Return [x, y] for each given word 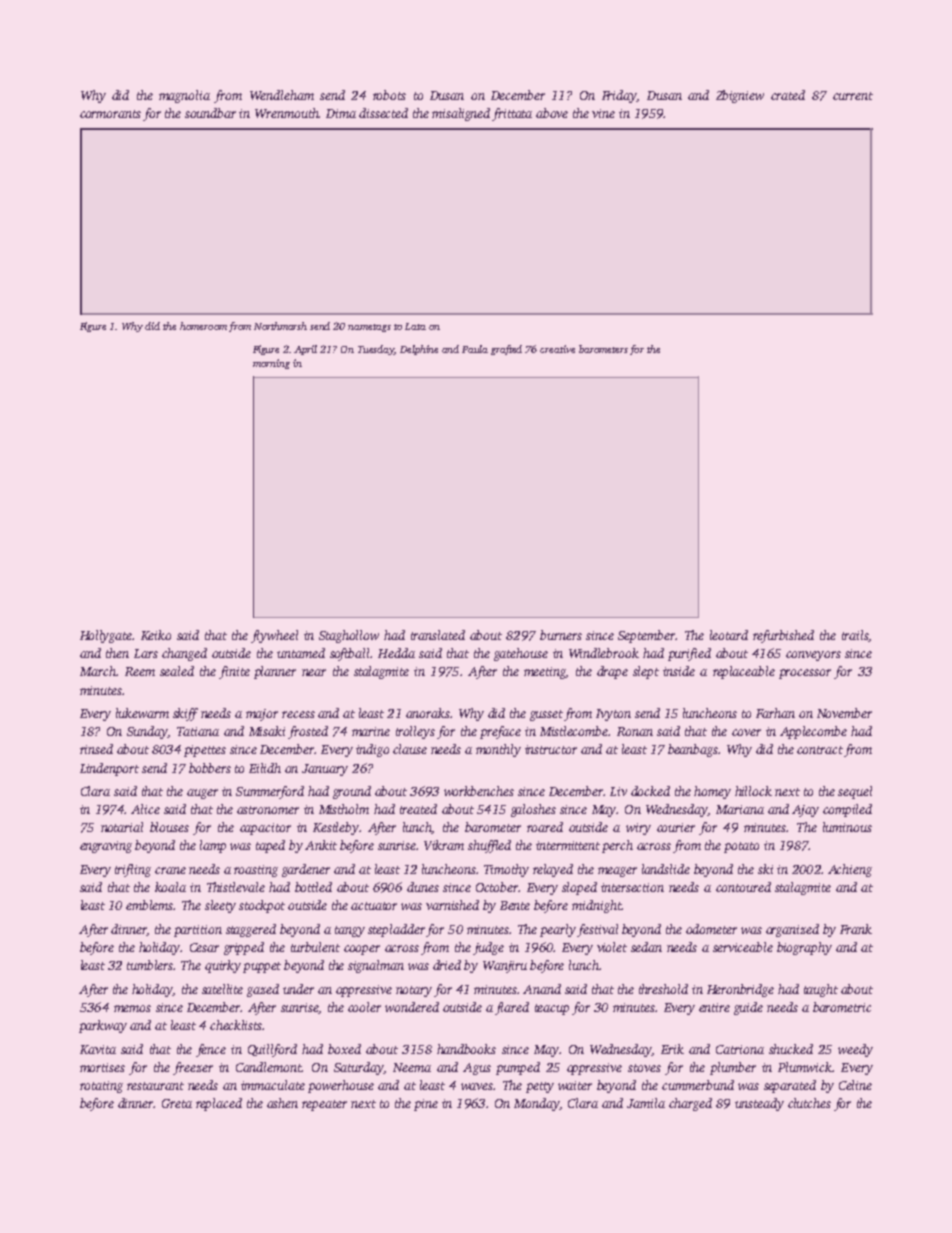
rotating [101, 1087]
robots [389, 95]
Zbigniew [740, 96]
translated [438, 635]
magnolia [184, 96]
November [844, 713]
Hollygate [106, 636]
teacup [552, 1009]
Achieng [850, 870]
